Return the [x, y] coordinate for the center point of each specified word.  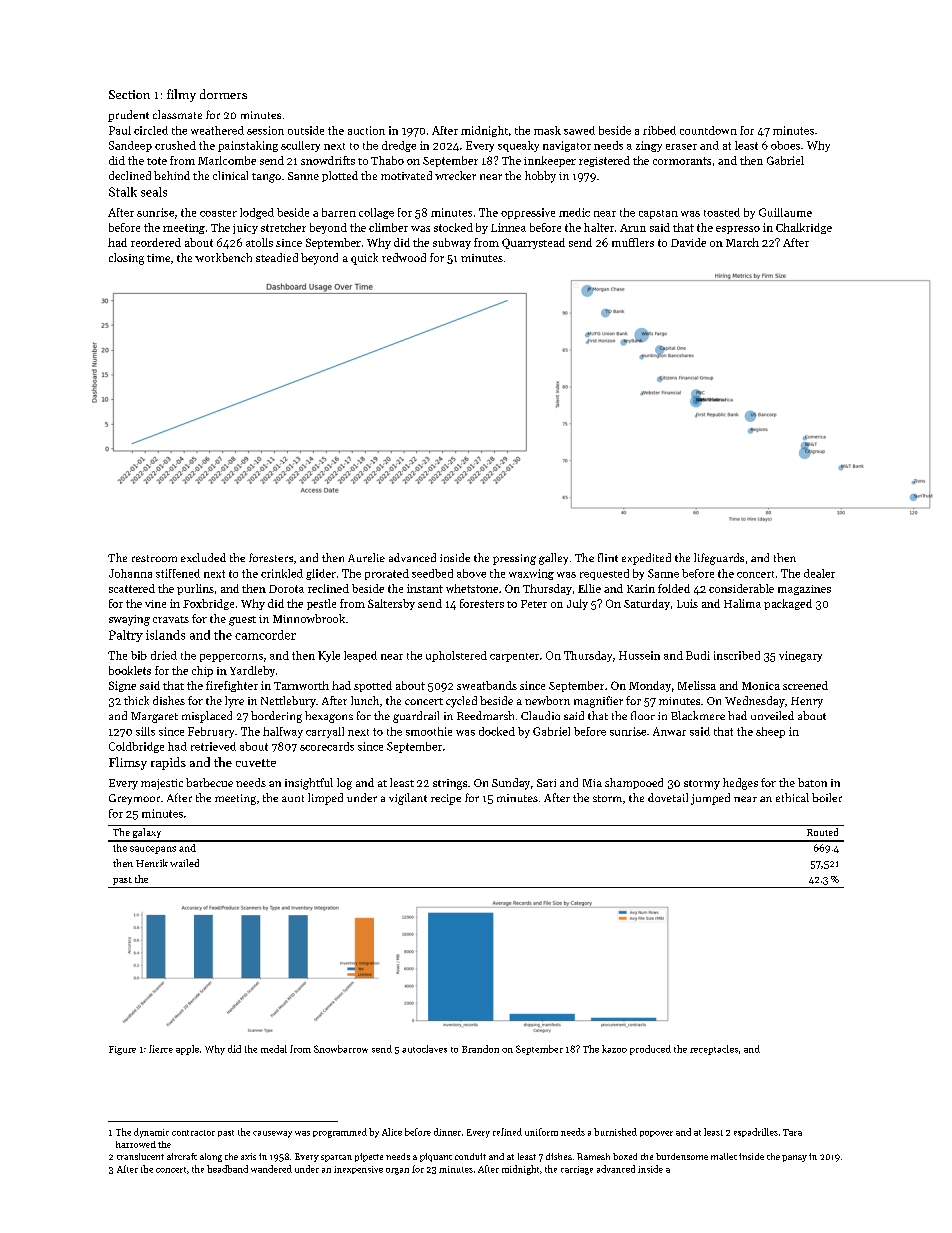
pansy [794, 1158]
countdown [708, 130]
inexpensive [358, 1170]
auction [366, 130]
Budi [698, 655]
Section [129, 94]
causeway [272, 1134]
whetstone [472, 588]
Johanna [130, 573]
